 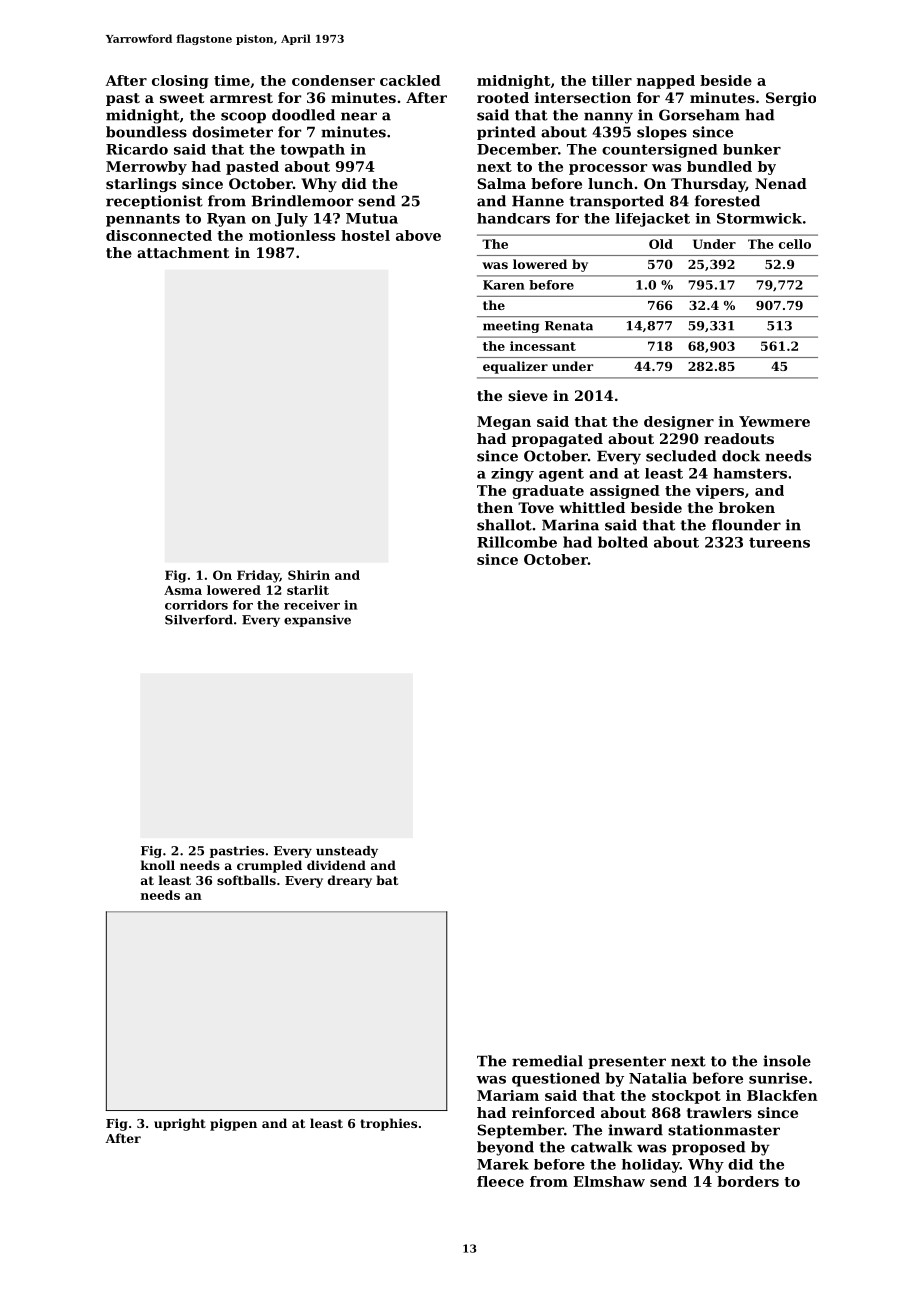 What do you see at coordinates (699, 115) in the image?
I see `Gorseham` at bounding box center [699, 115].
